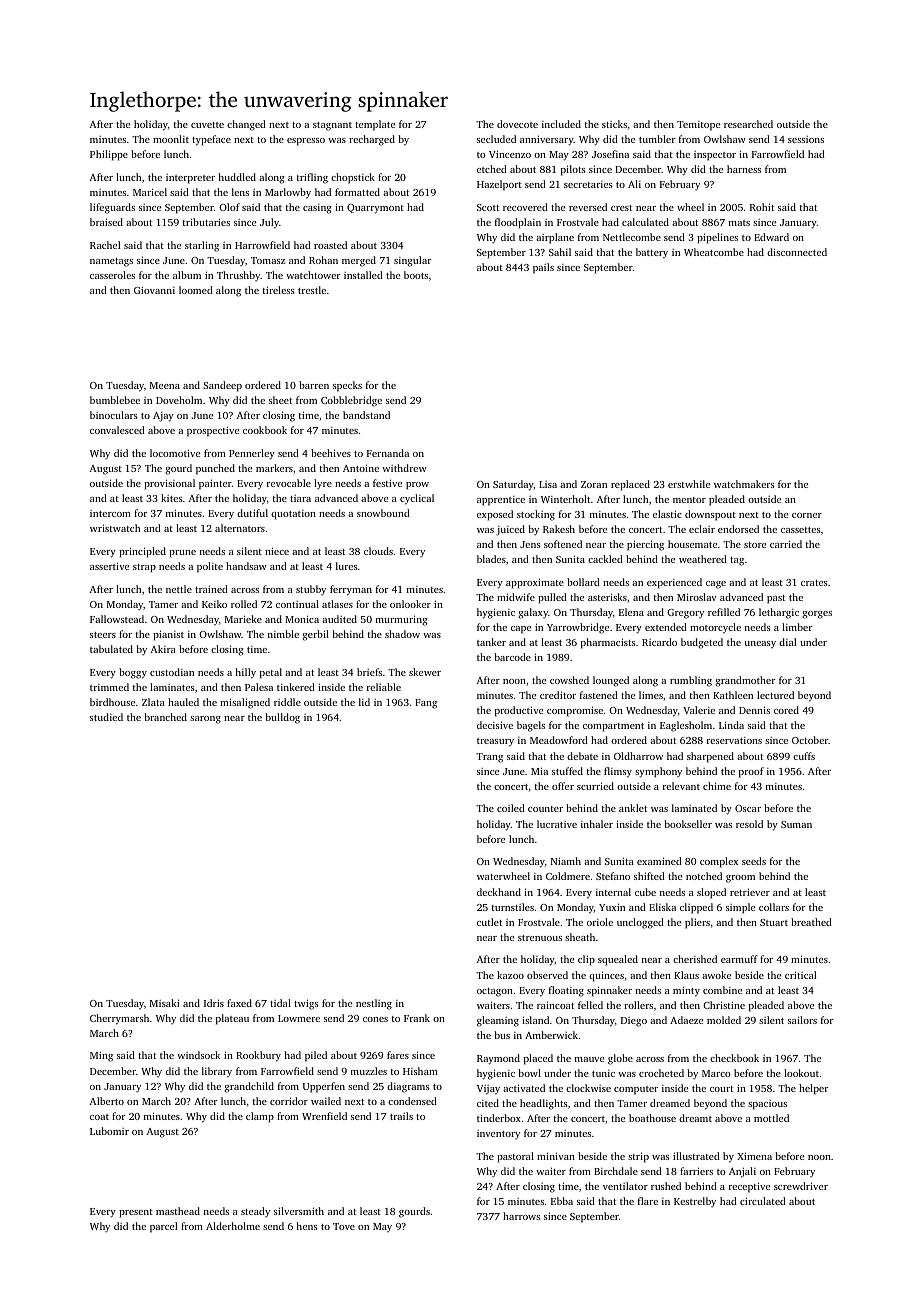 This screenshot has height=1308, width=924. What do you see at coordinates (657, 139) in the screenshot?
I see `tumbler` at bounding box center [657, 139].
